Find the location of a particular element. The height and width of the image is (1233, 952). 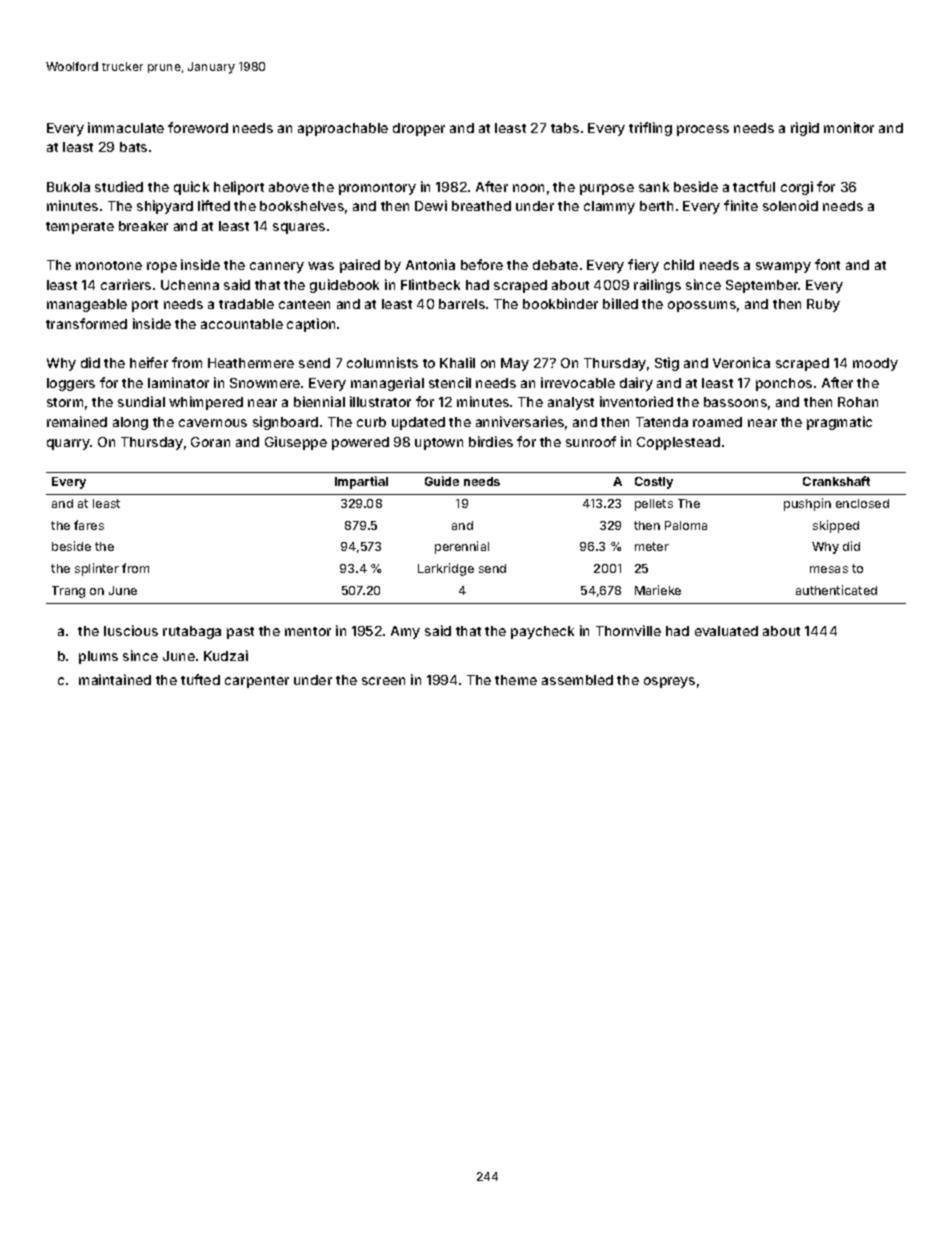

tabs is located at coordinates (565, 128).
